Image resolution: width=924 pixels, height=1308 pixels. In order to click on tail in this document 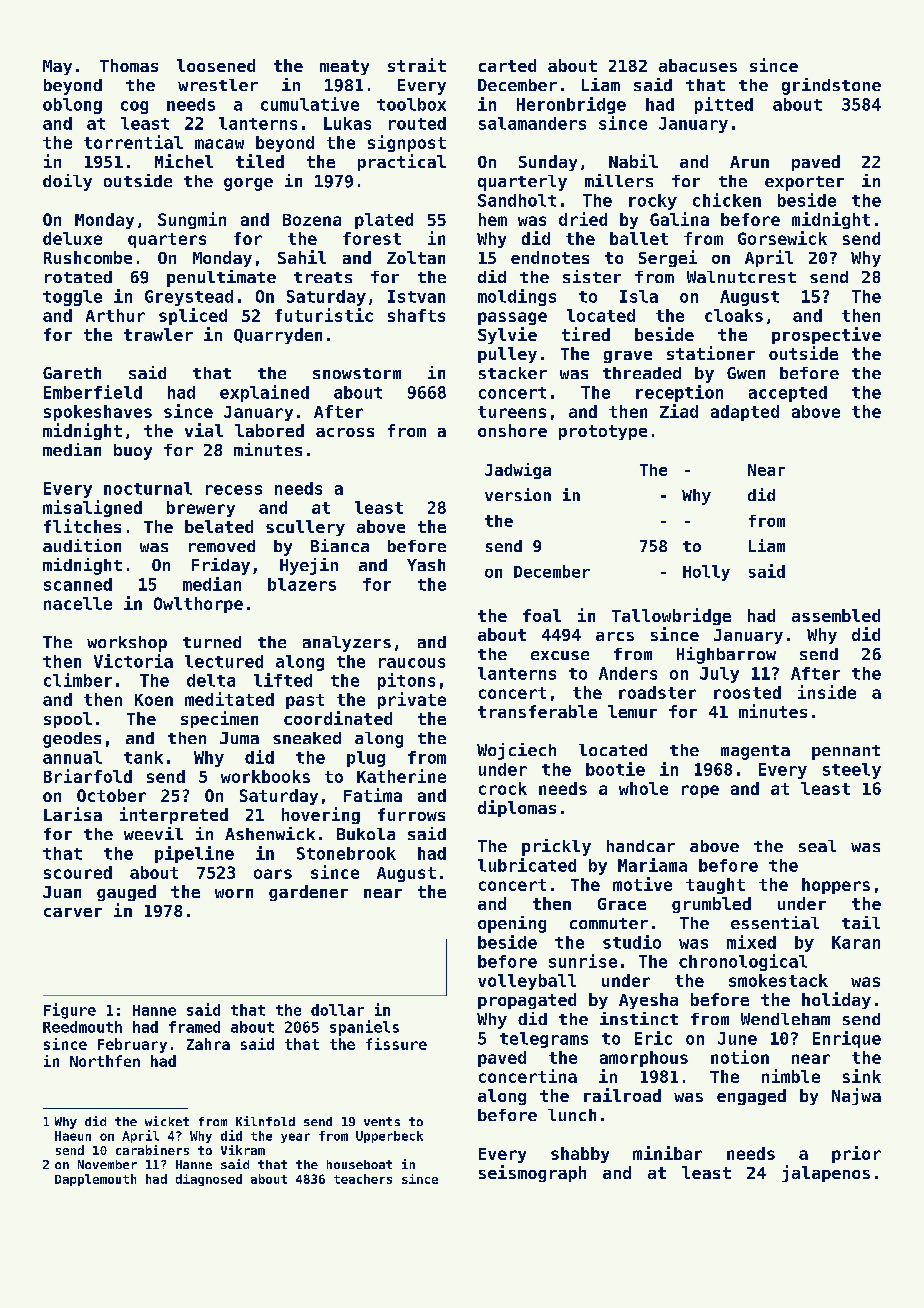, I will do `click(861, 922)`.
